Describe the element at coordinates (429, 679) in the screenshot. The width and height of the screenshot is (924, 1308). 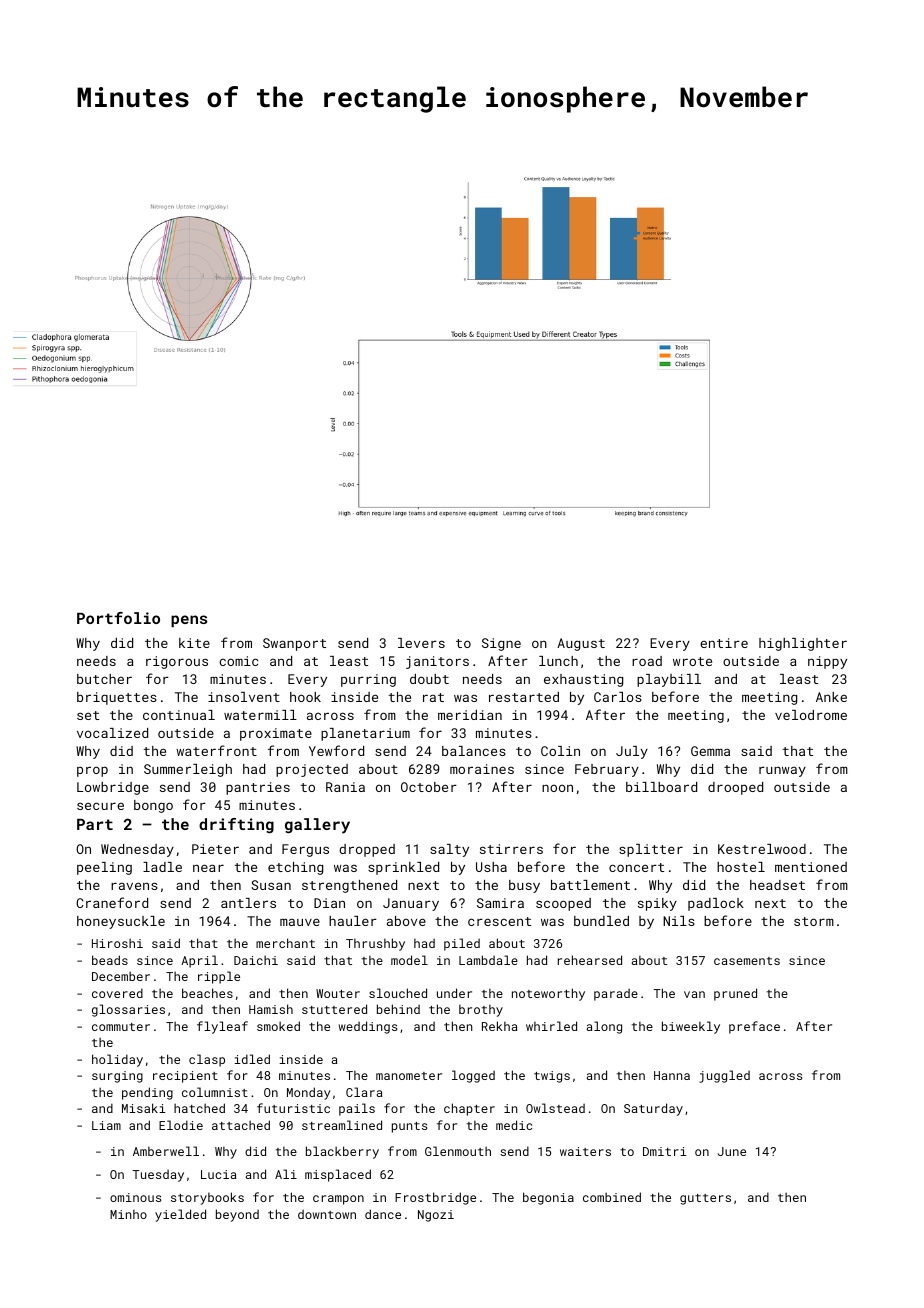
I see `doubt` at that location.
